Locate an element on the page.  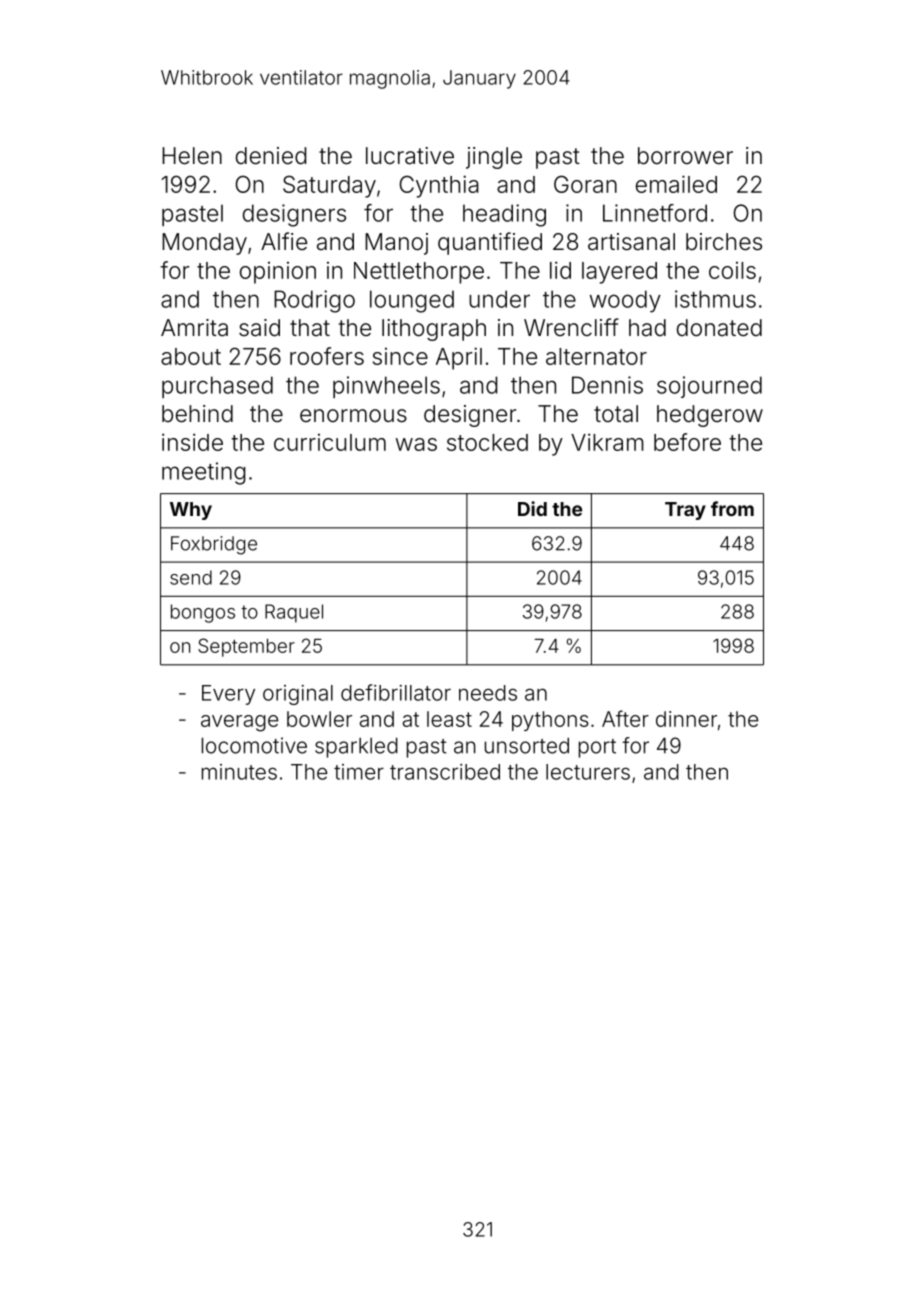
about is located at coordinates (191, 356).
